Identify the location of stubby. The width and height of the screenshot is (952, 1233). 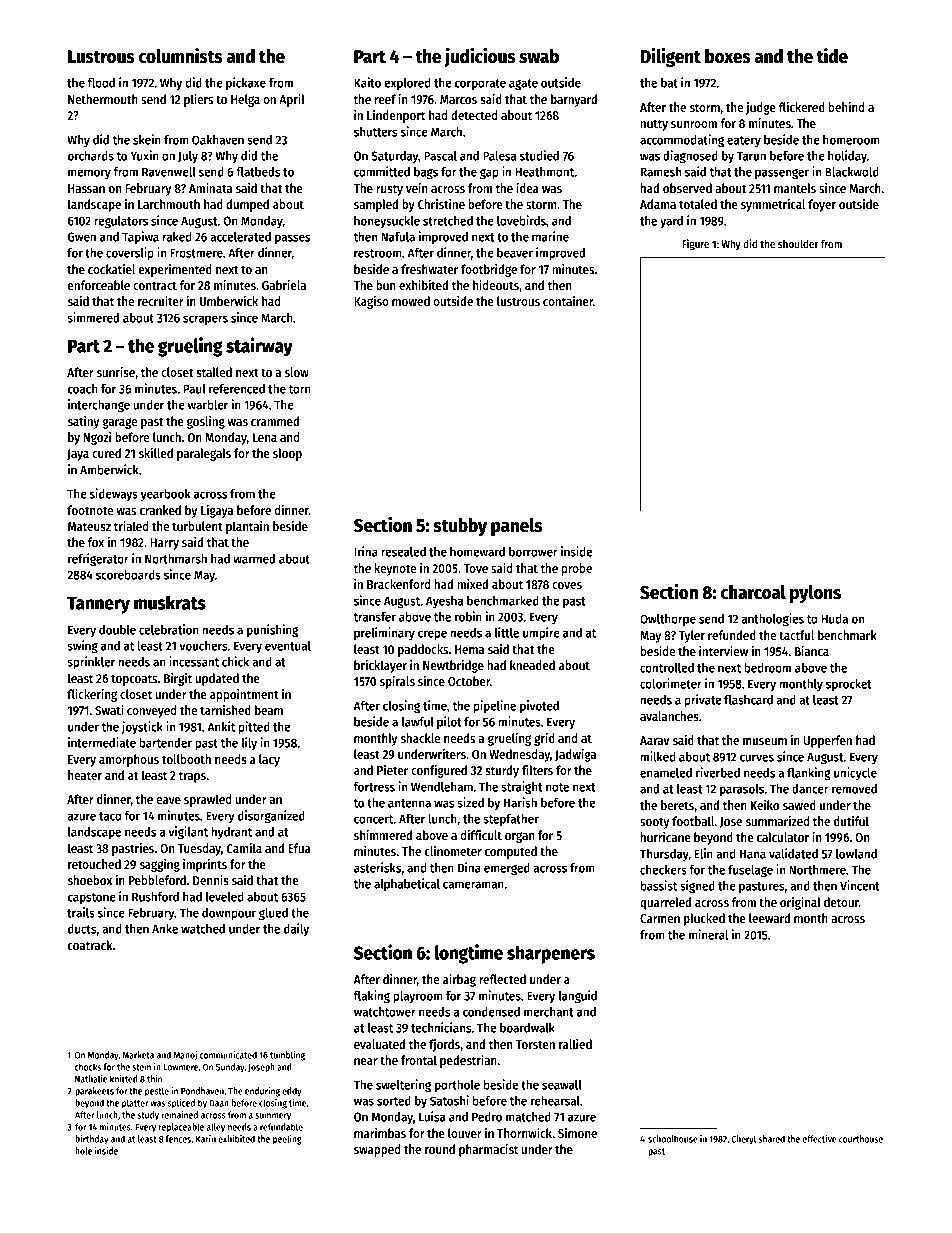
(460, 527).
